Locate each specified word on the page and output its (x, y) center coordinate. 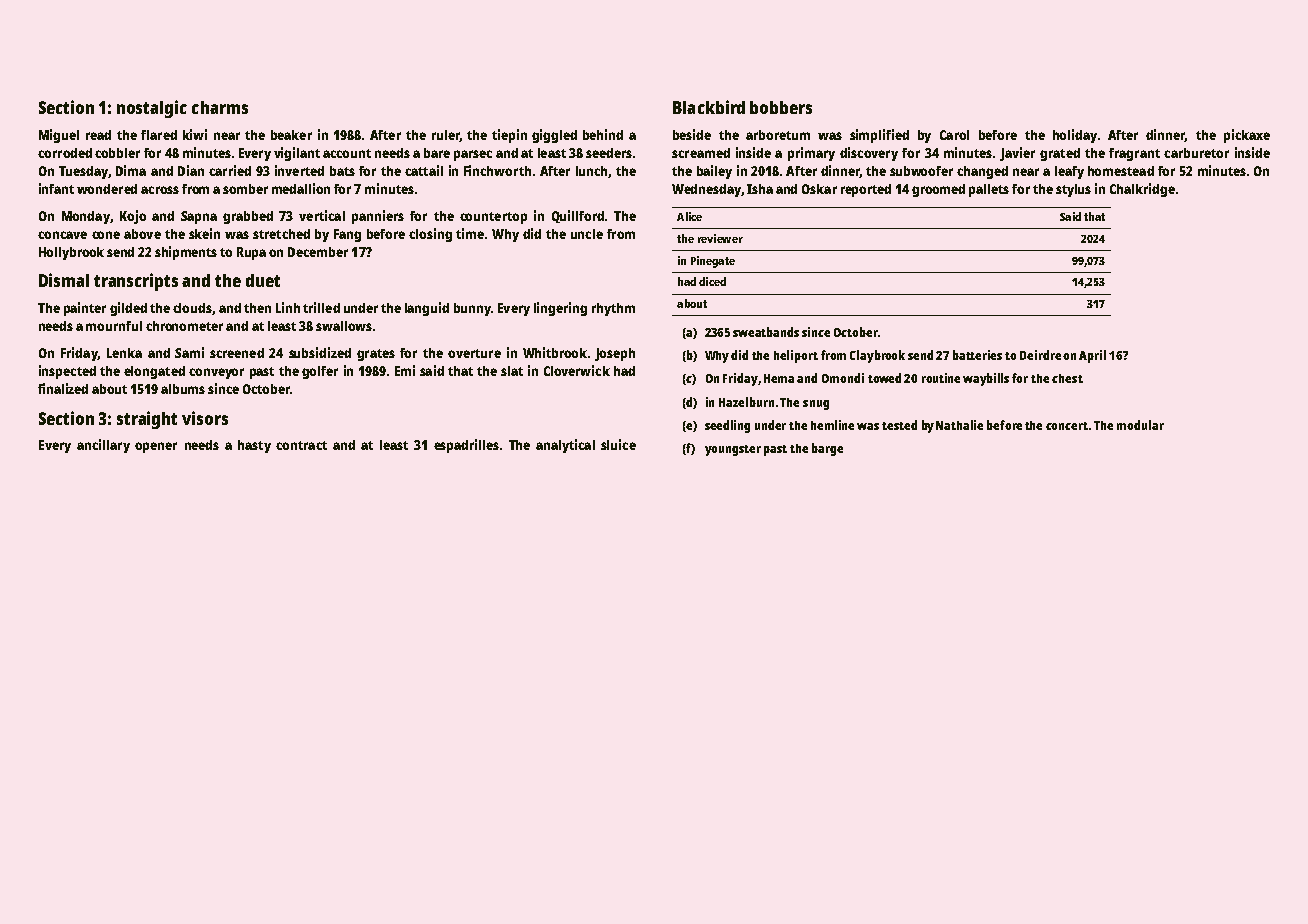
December (318, 252)
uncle (587, 234)
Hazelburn (746, 402)
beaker (291, 135)
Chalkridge (1142, 190)
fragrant (1134, 154)
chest (1067, 378)
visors (205, 418)
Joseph (615, 354)
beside (692, 134)
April (1092, 356)
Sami (189, 352)
